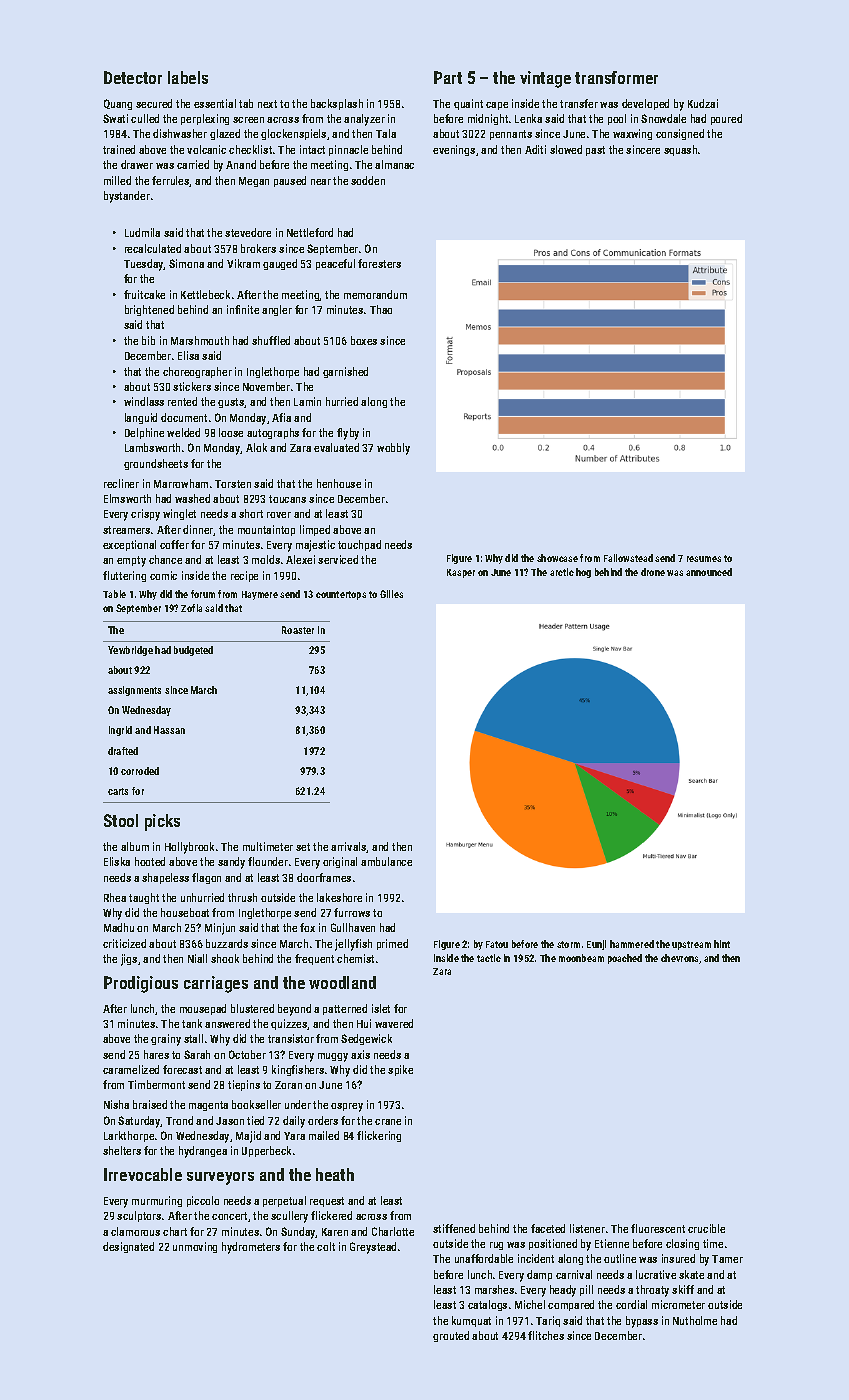 The height and width of the screenshot is (1400, 849). I want to click on Kudzai, so click(703, 103).
